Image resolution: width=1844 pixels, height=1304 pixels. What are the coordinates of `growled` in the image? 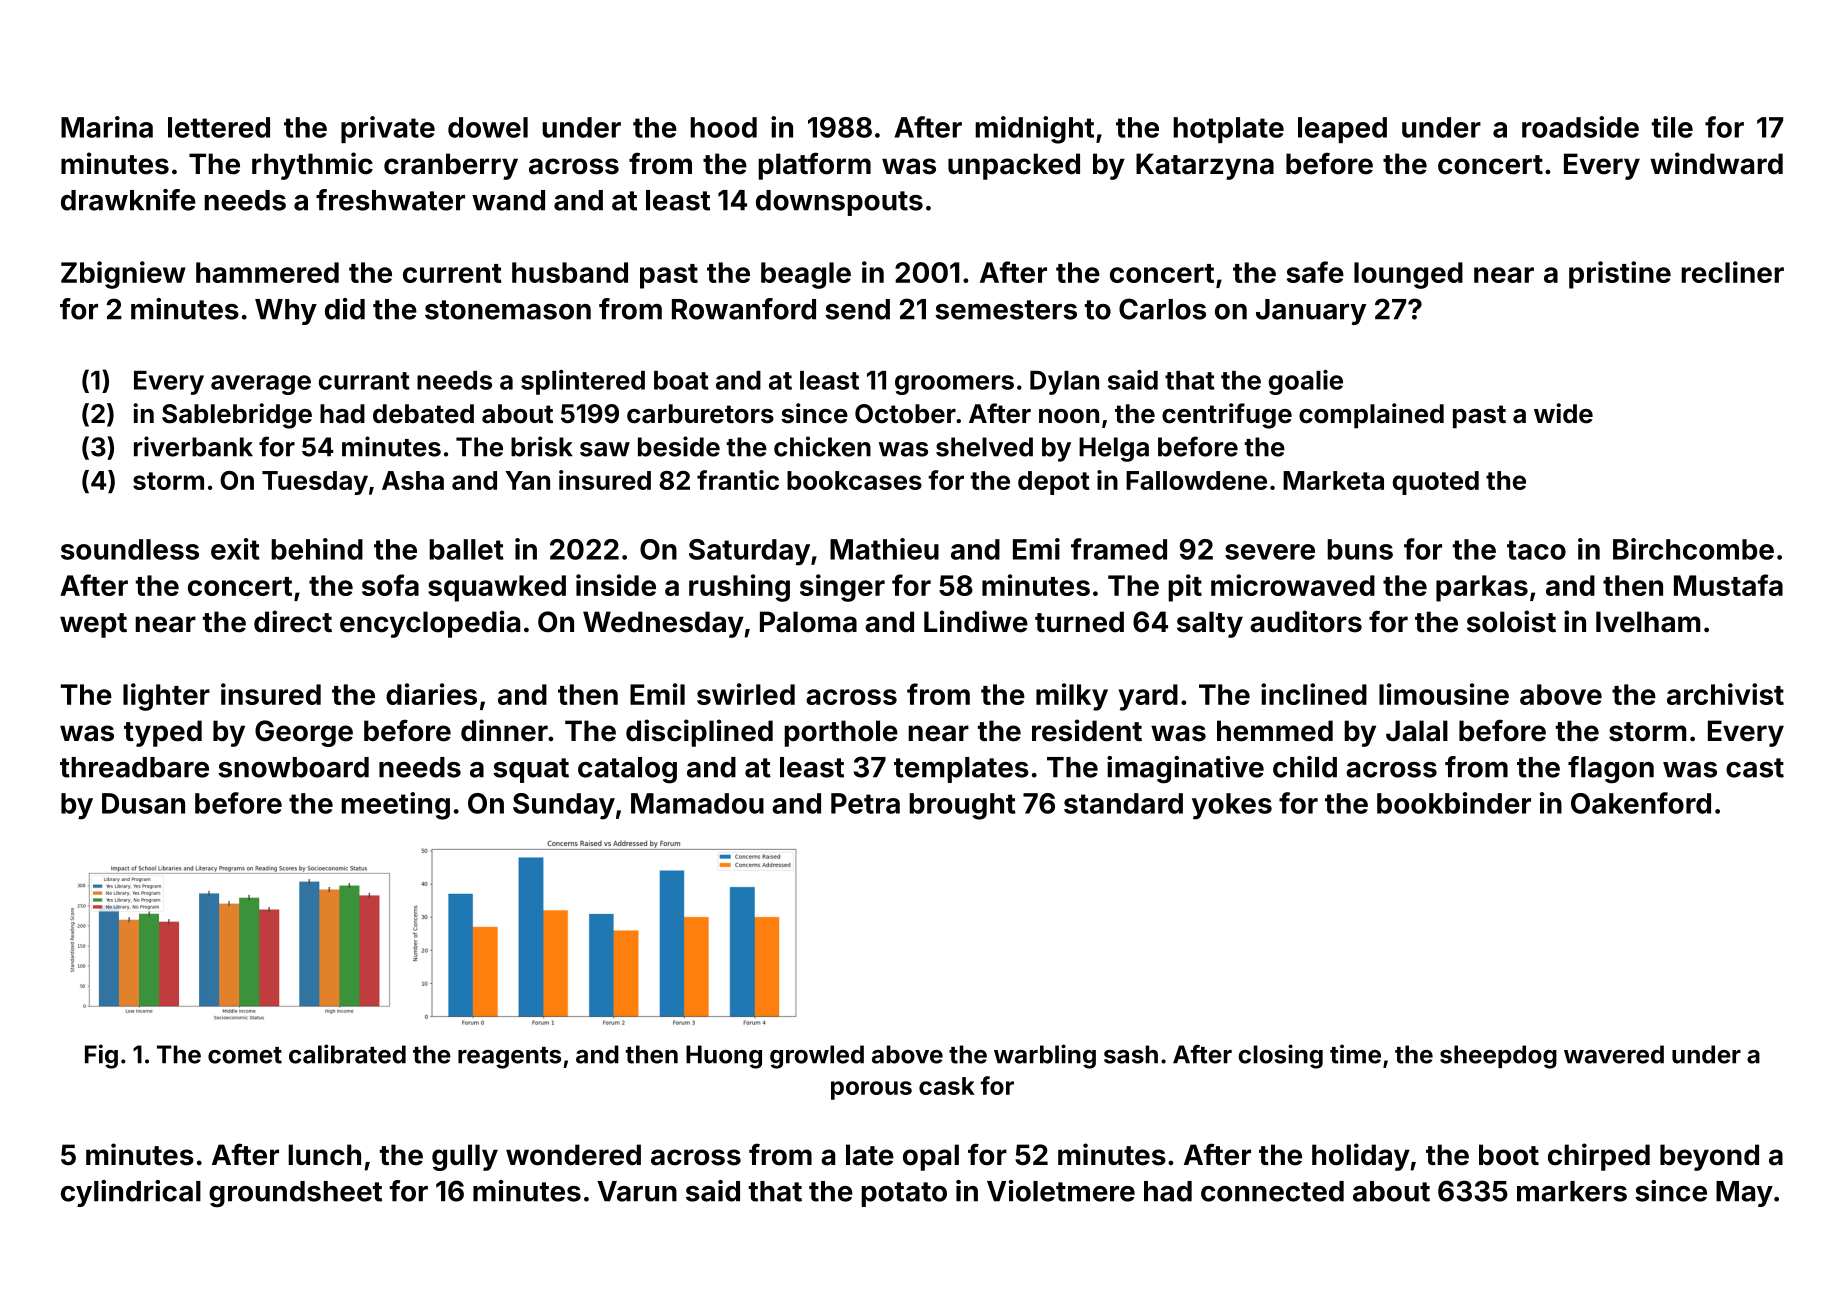 It's located at (817, 1057).
